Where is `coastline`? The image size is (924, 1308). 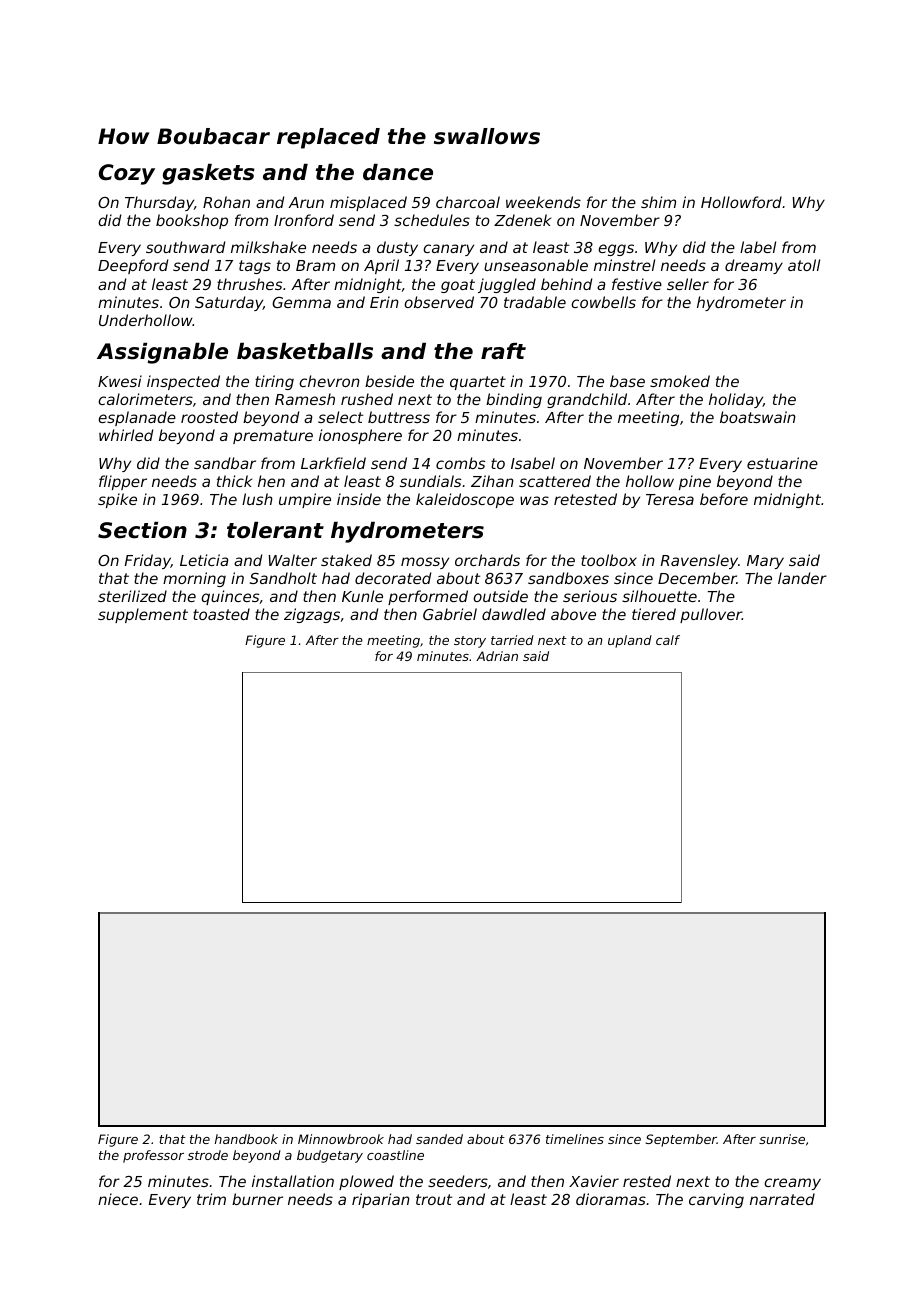 coastline is located at coordinates (395, 1155).
